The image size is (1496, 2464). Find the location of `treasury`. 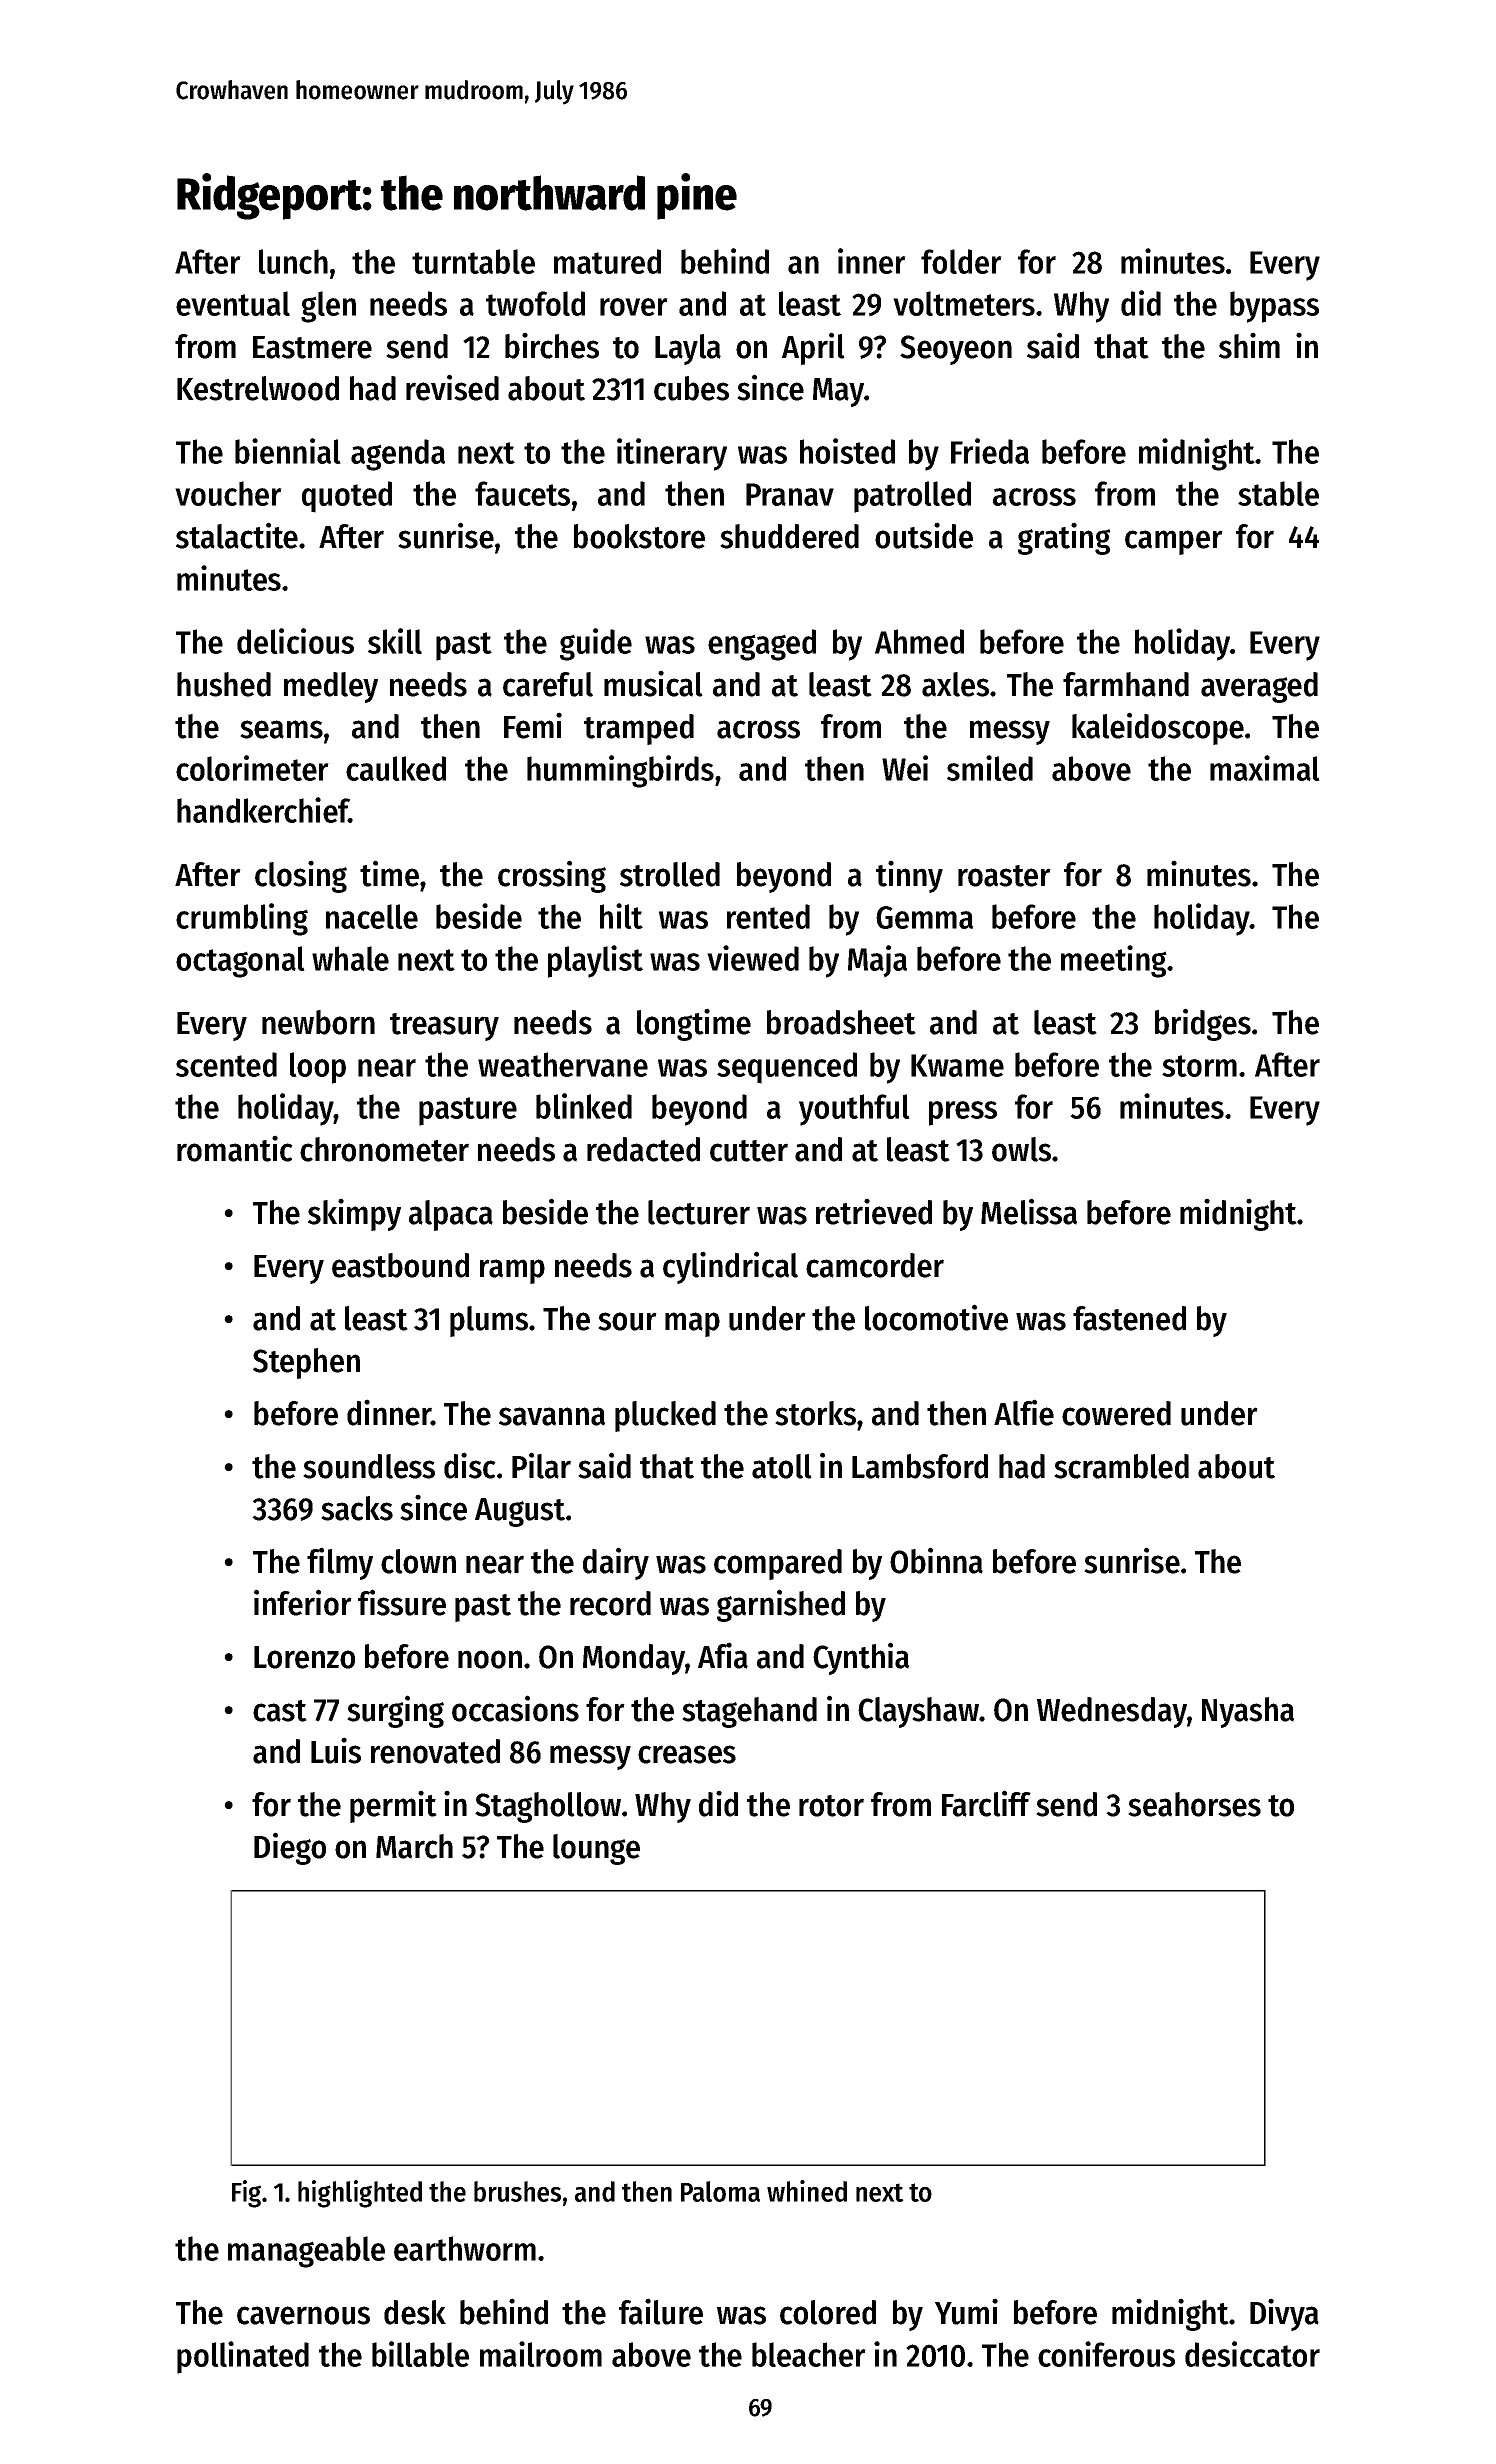

treasury is located at coordinates (444, 1027).
